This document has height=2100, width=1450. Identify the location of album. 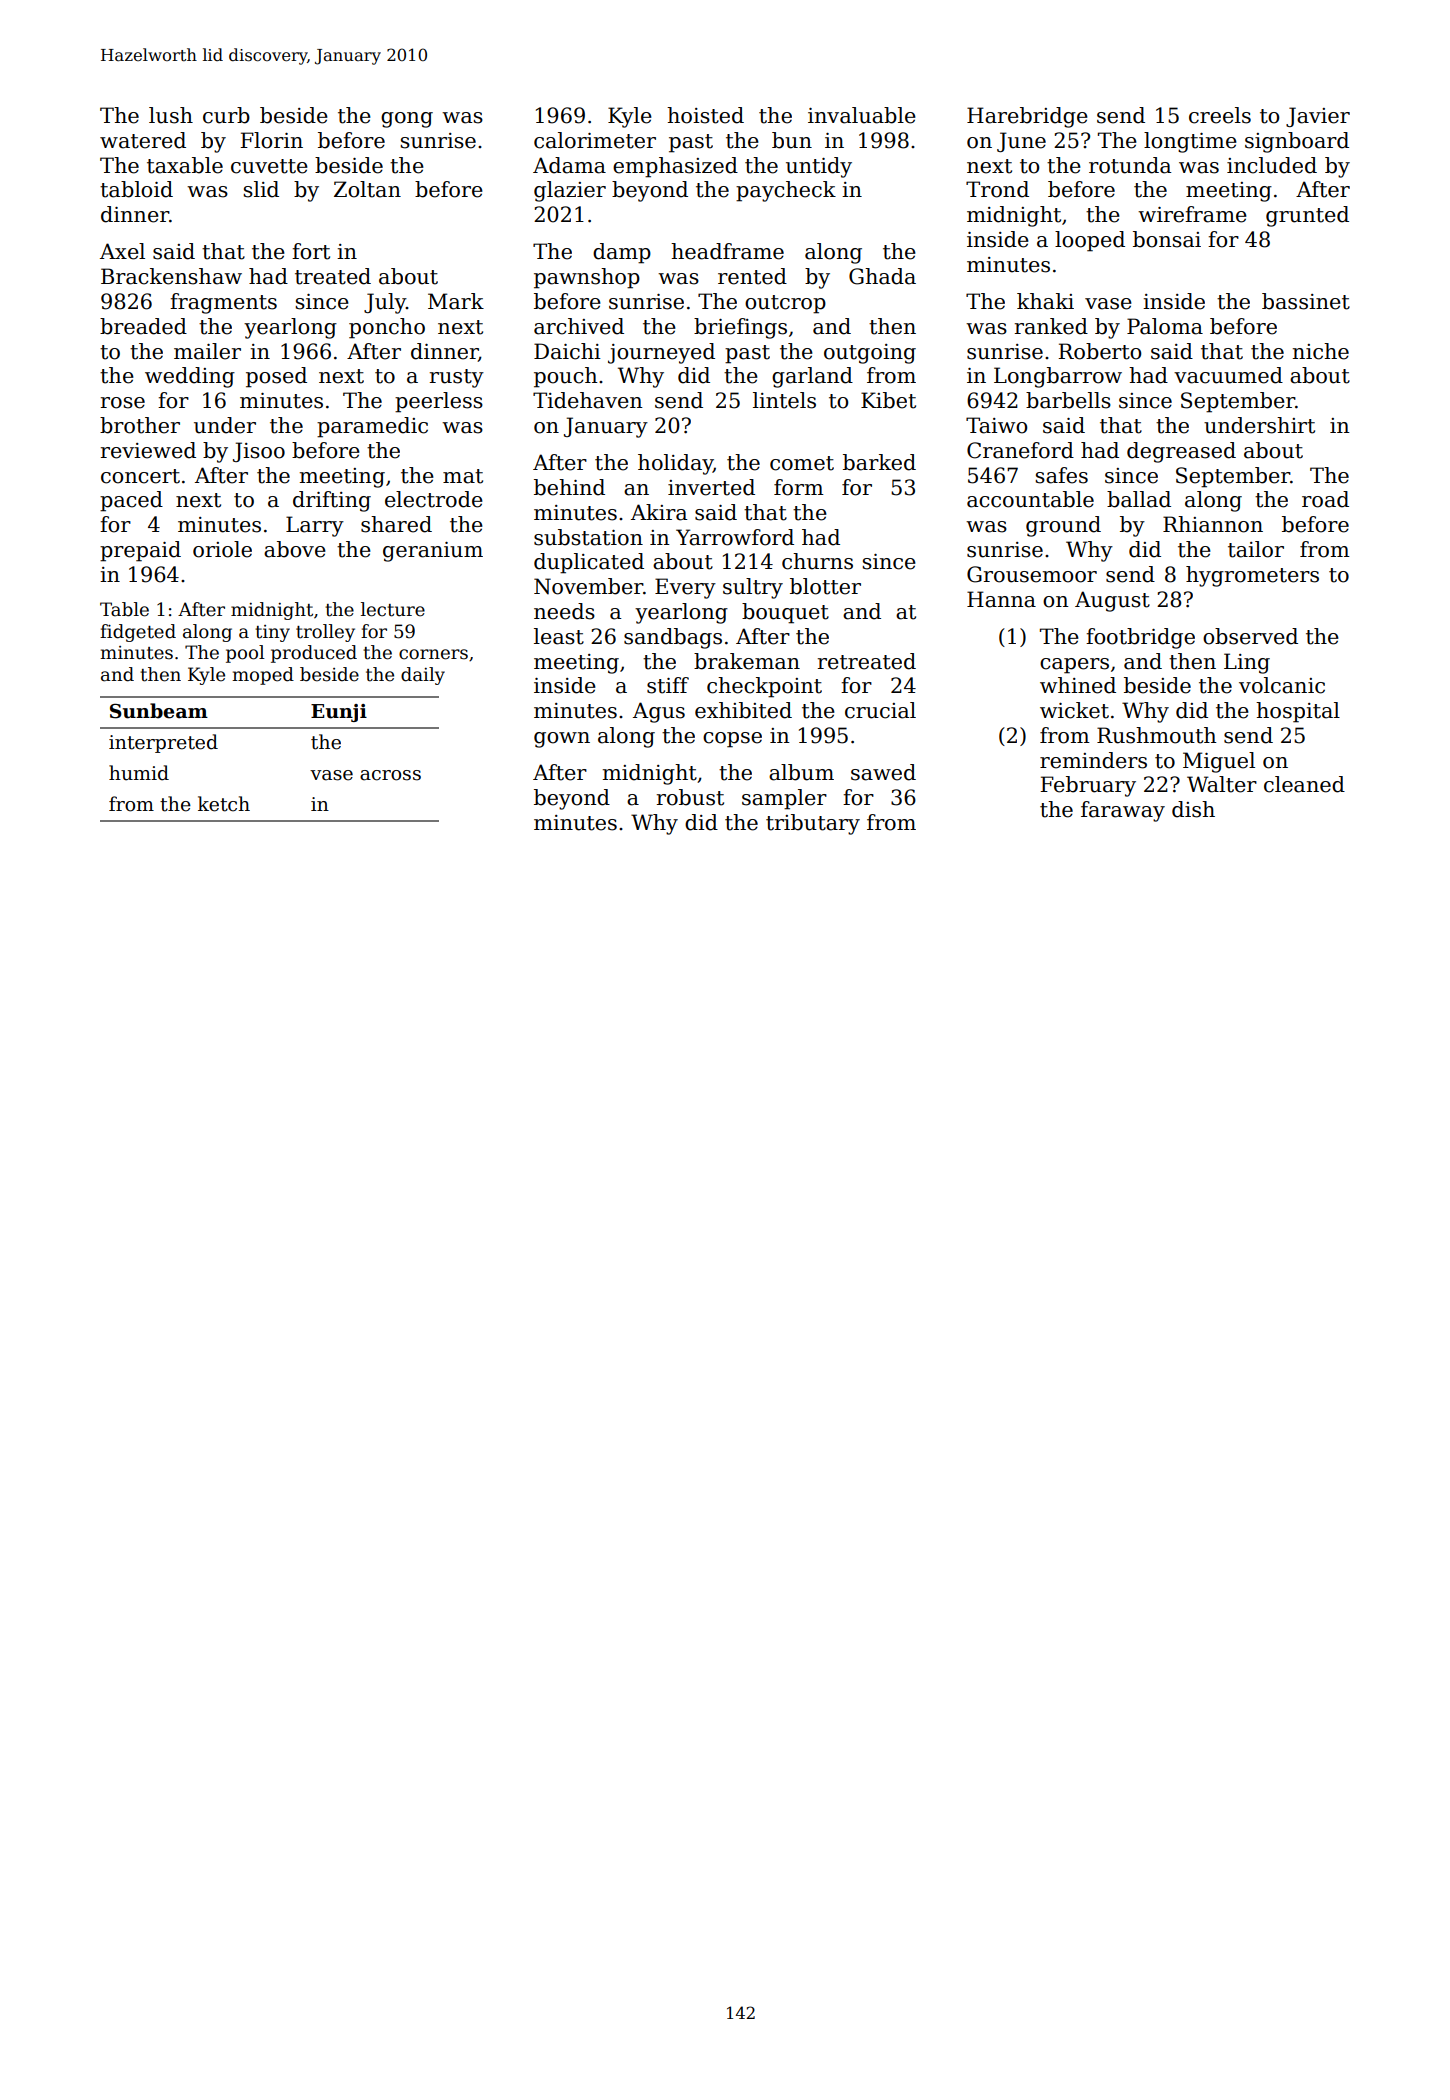
(801, 772).
